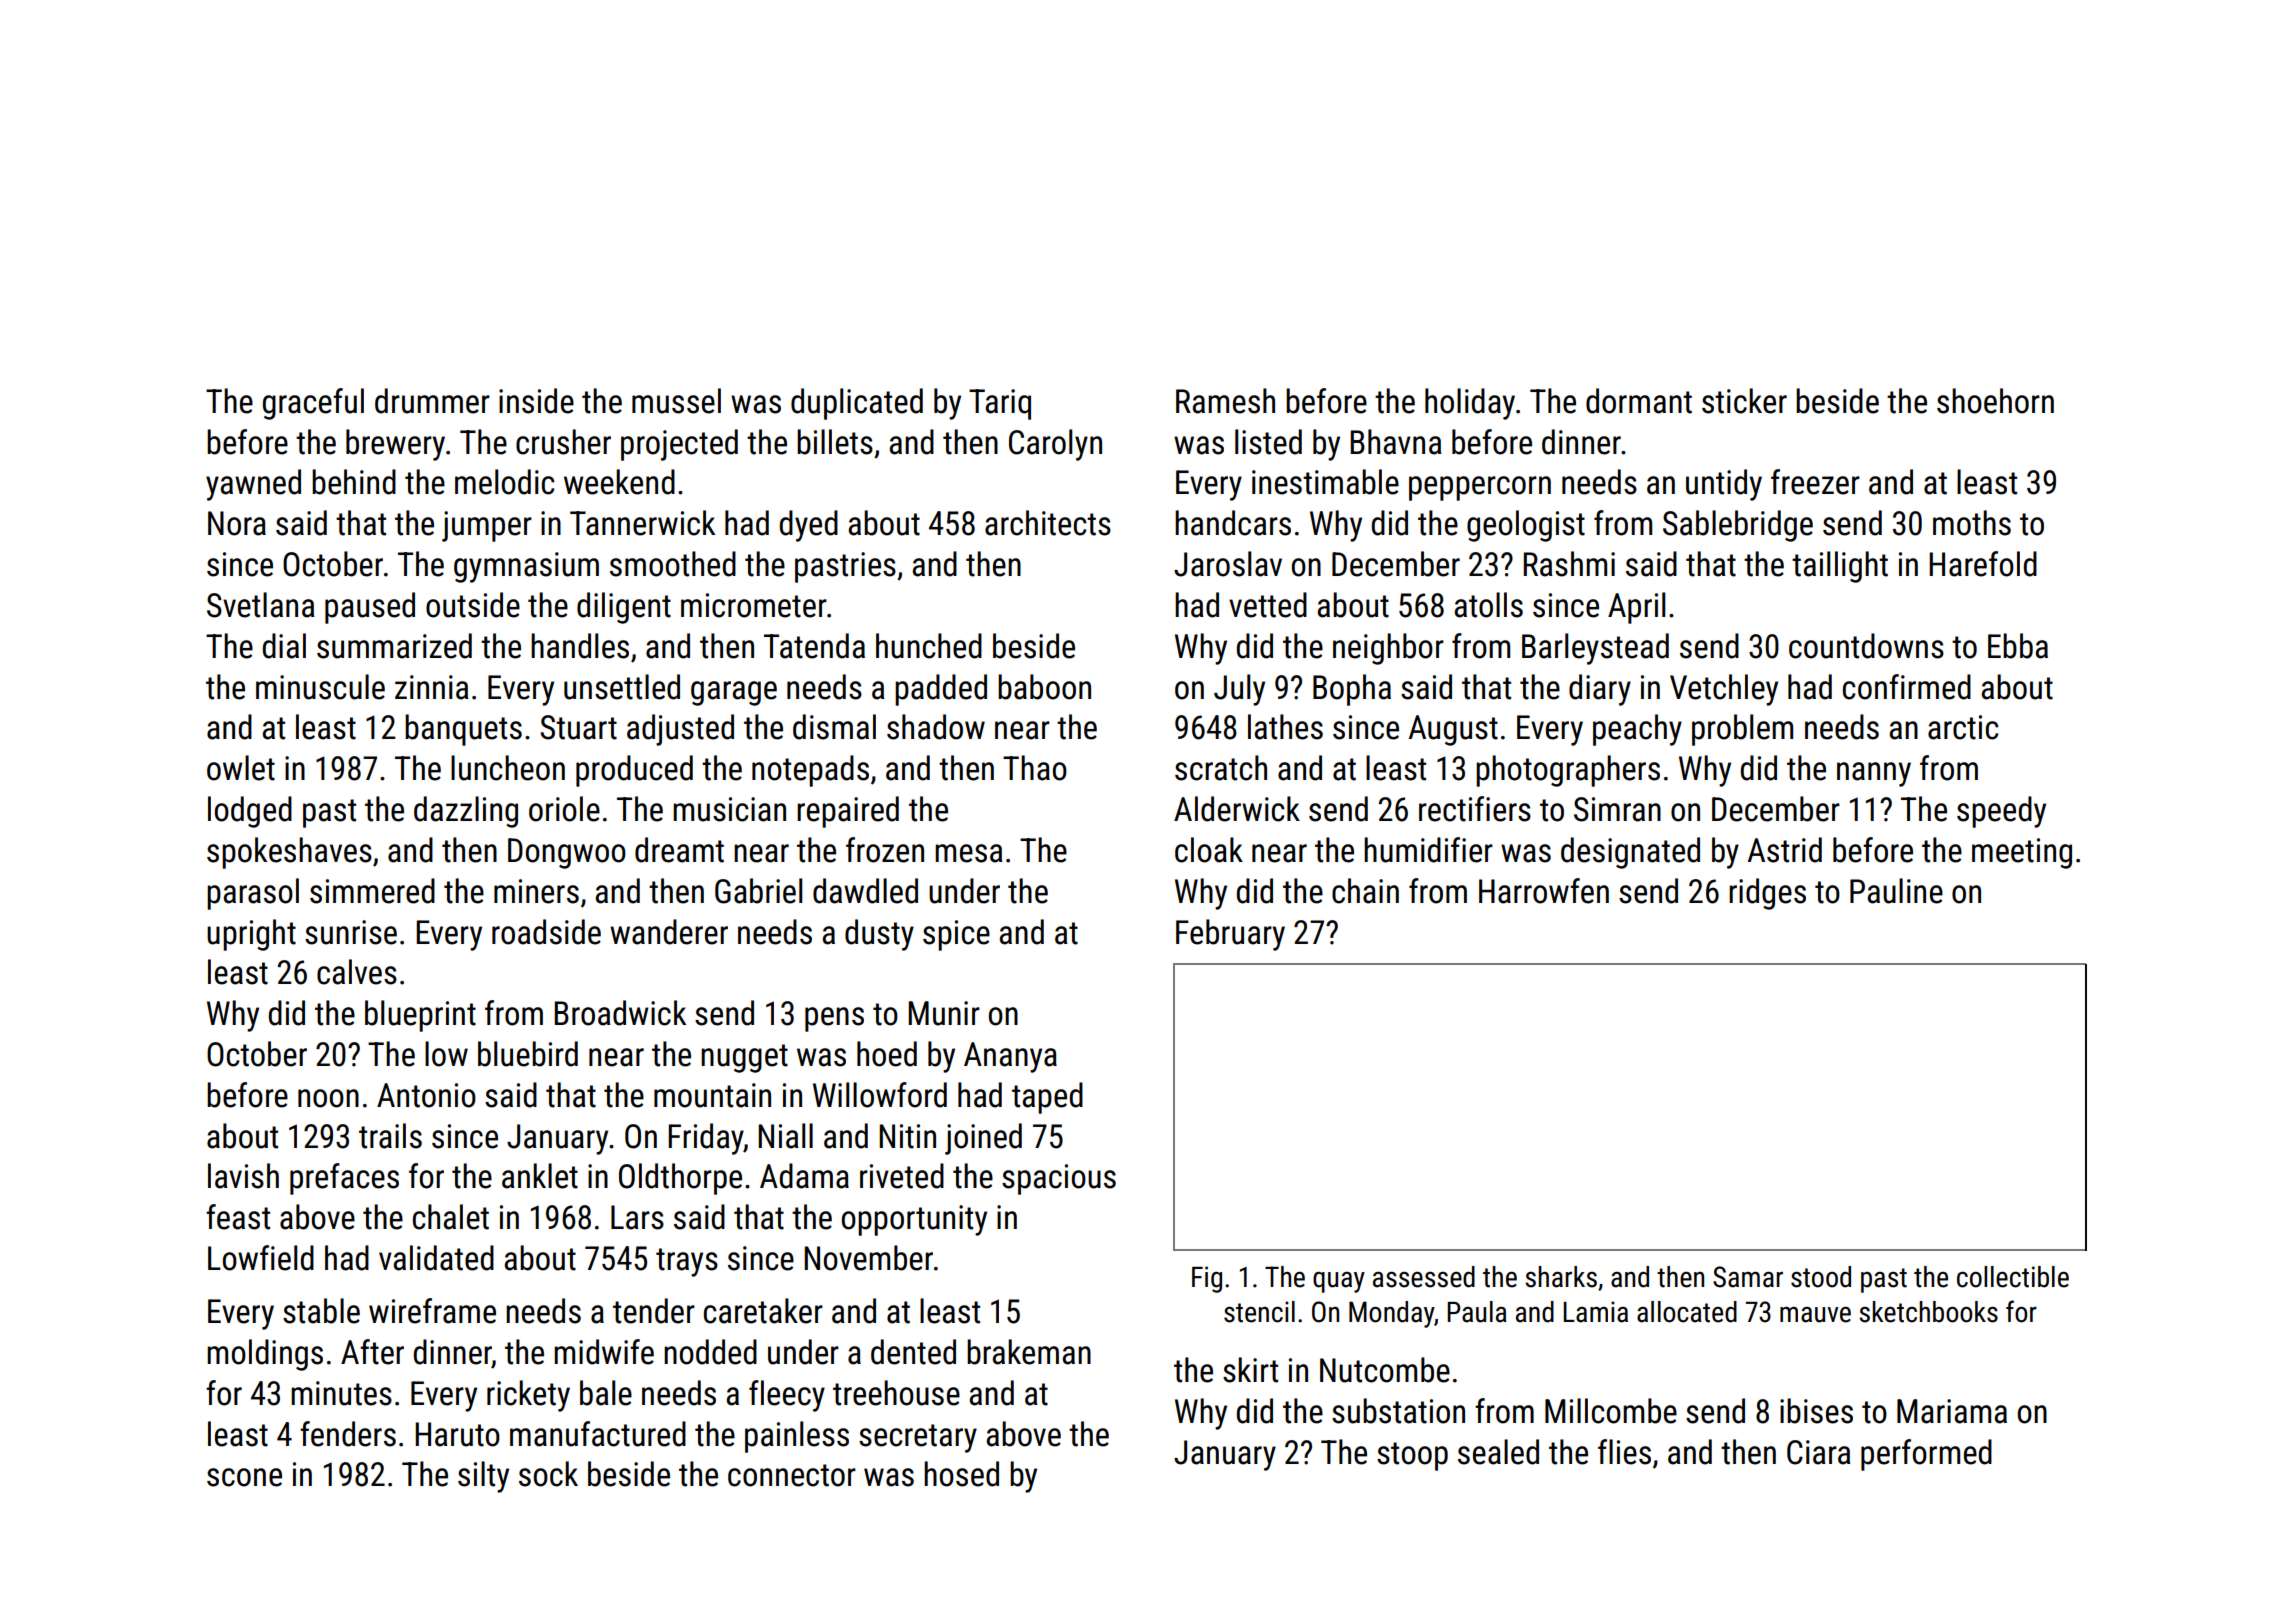 This screenshot has width=2292, height=1620. What do you see at coordinates (1048, 523) in the screenshot?
I see `architects` at bounding box center [1048, 523].
